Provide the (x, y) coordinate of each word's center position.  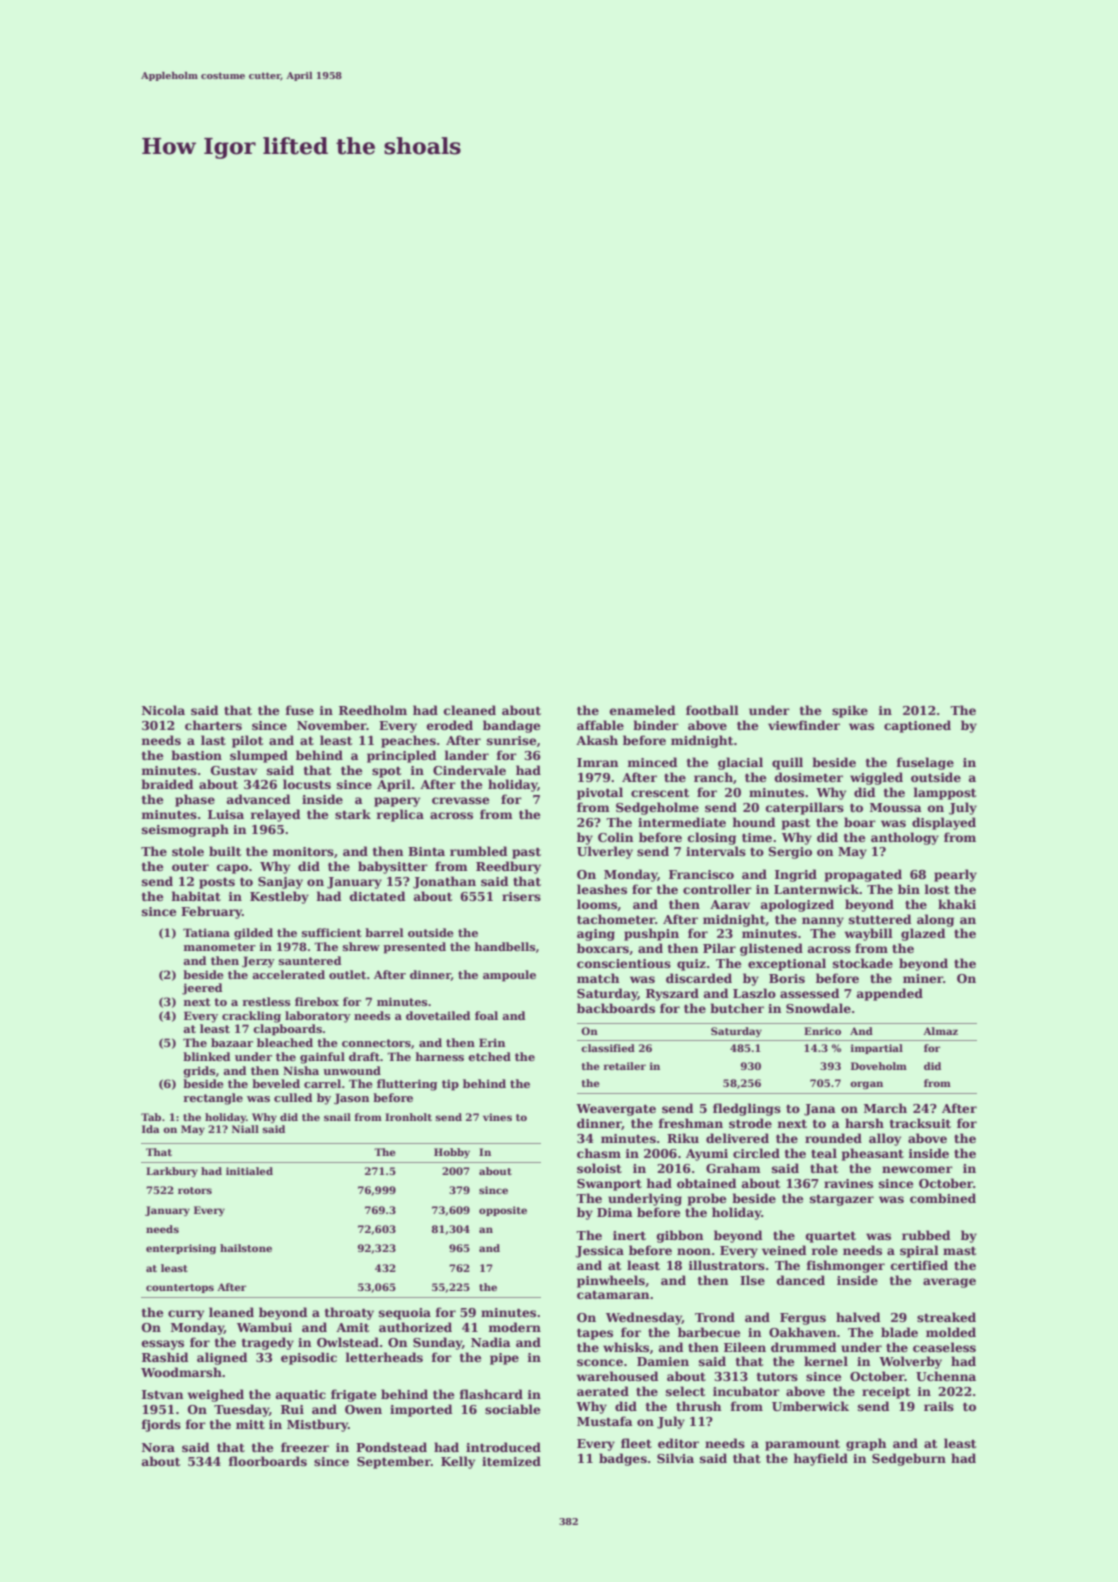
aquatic (301, 1396)
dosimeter (809, 777)
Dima (615, 1212)
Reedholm (373, 710)
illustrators (727, 1265)
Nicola (163, 710)
